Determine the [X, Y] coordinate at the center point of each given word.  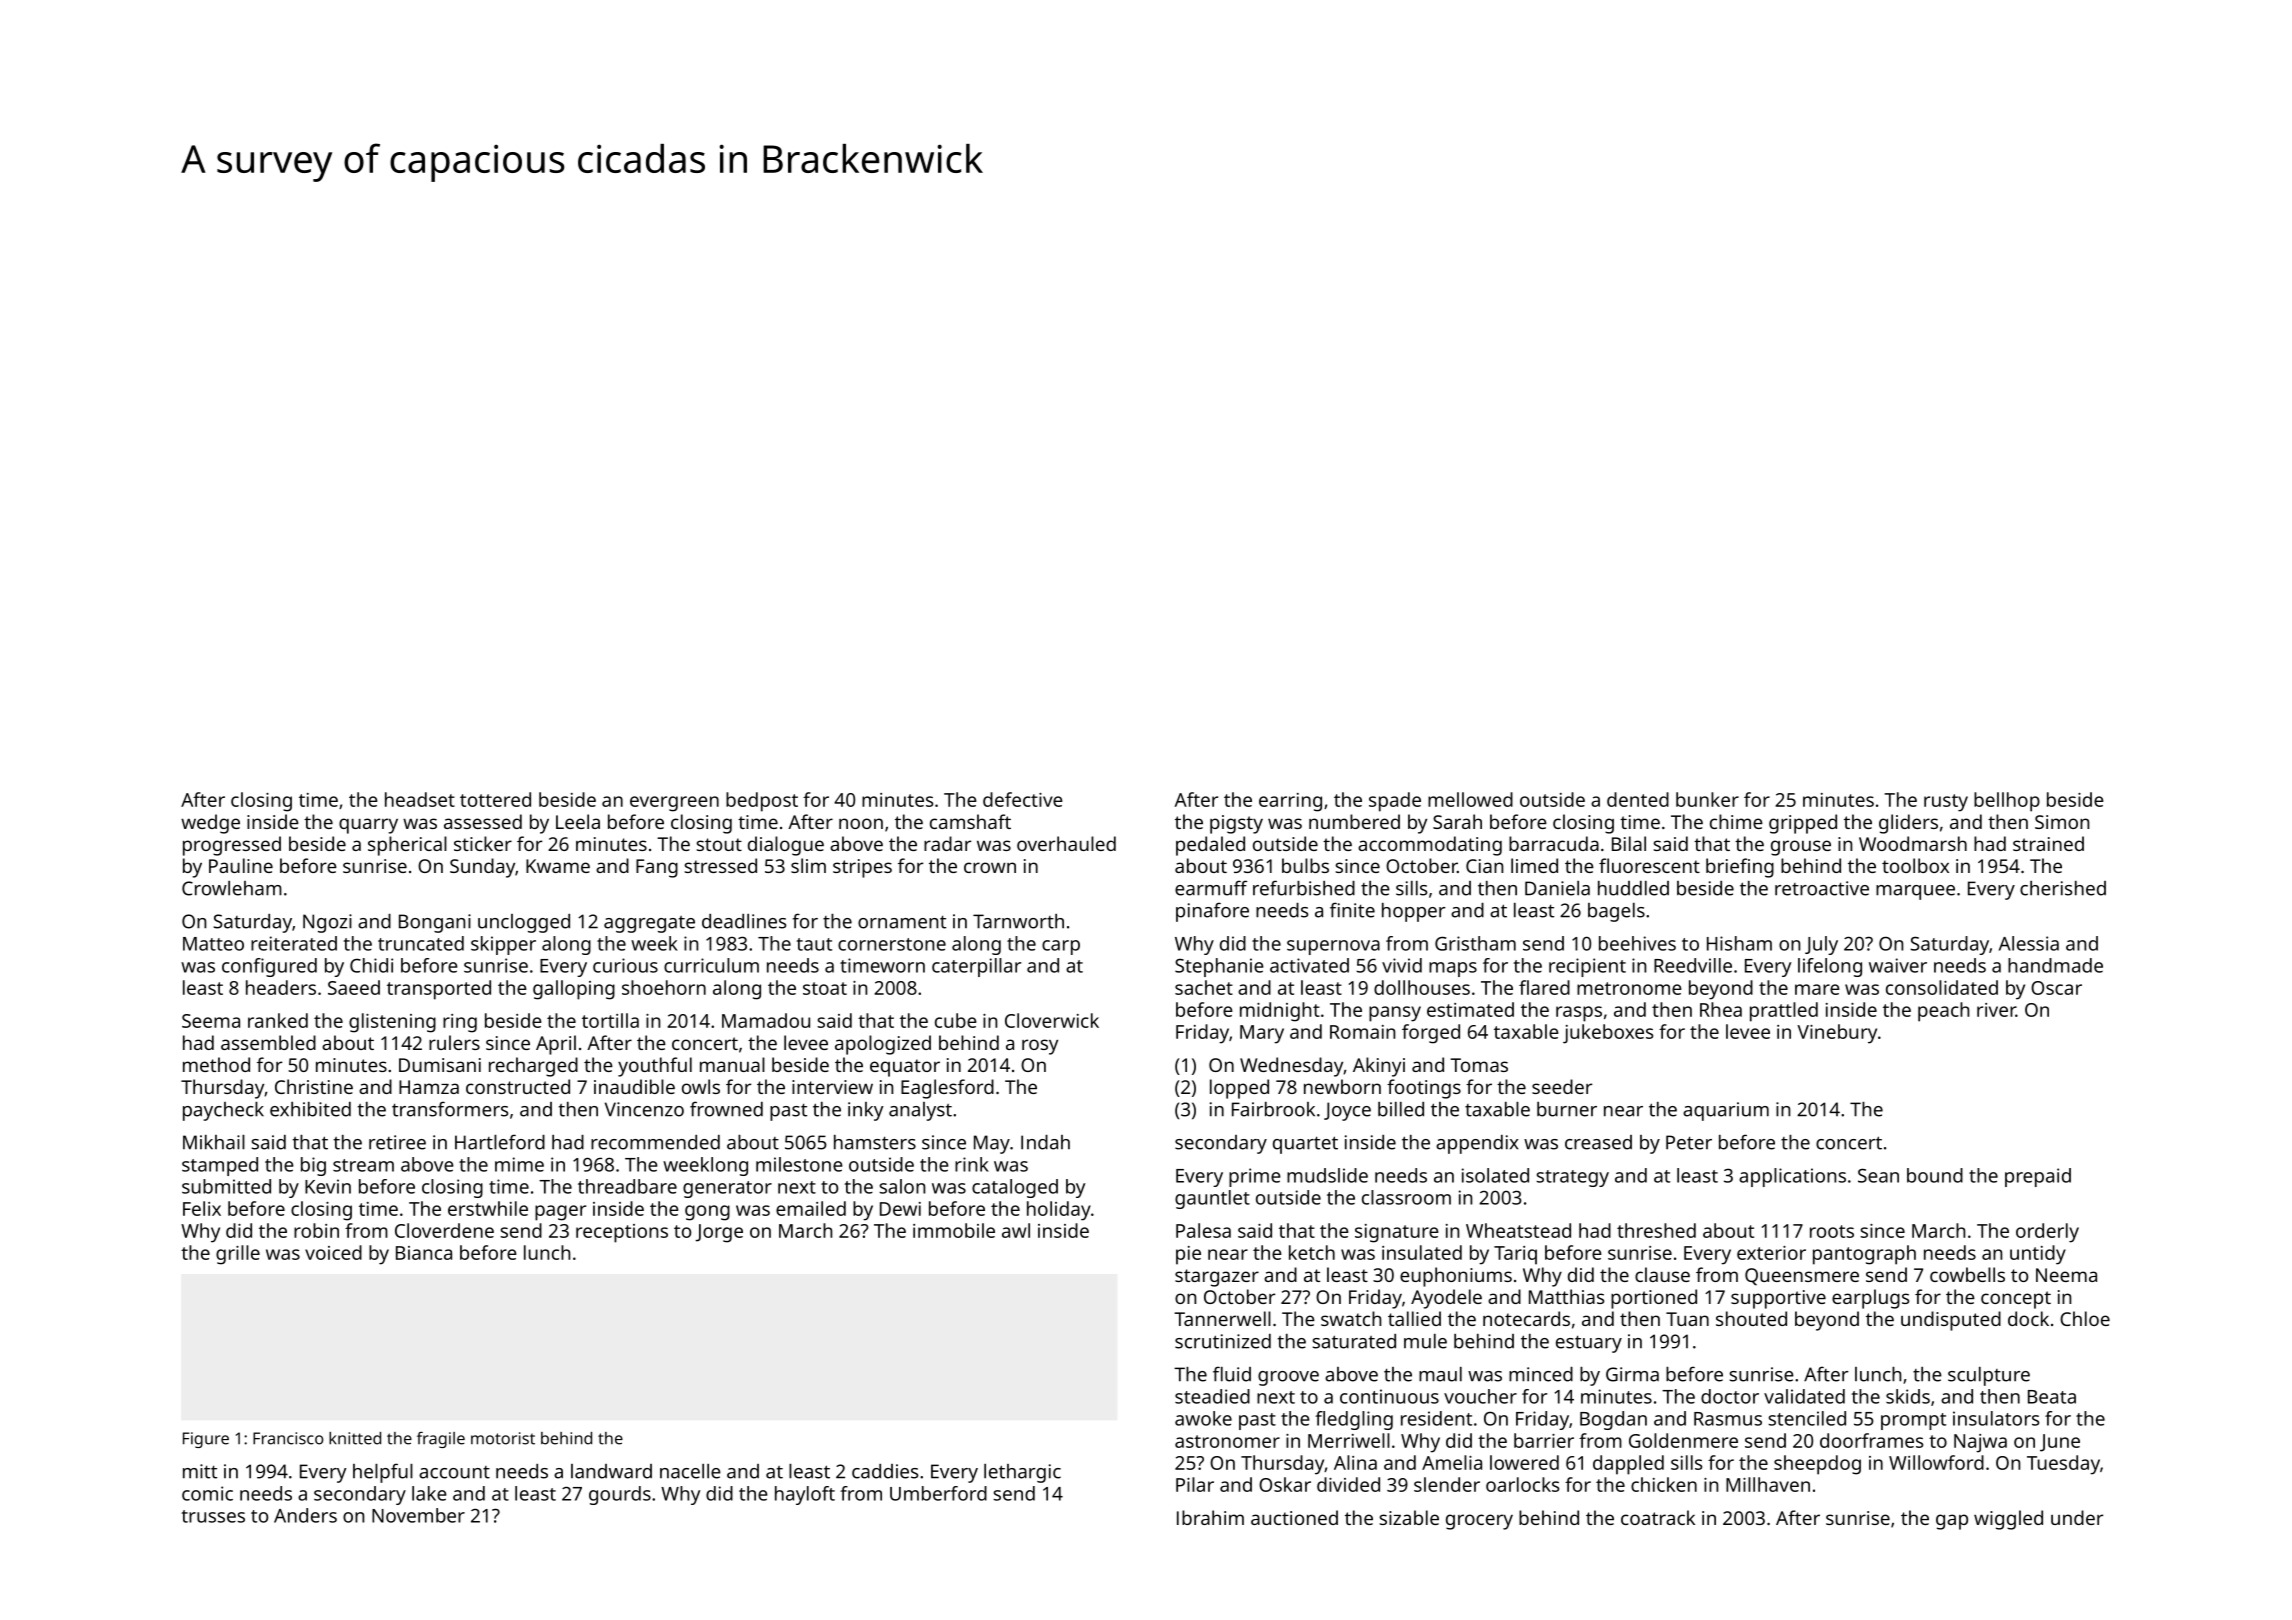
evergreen [674, 804]
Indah [1045, 1142]
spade [1395, 802]
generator [727, 1189]
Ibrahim [1210, 1517]
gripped [1803, 824]
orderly [2047, 1233]
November [418, 1515]
